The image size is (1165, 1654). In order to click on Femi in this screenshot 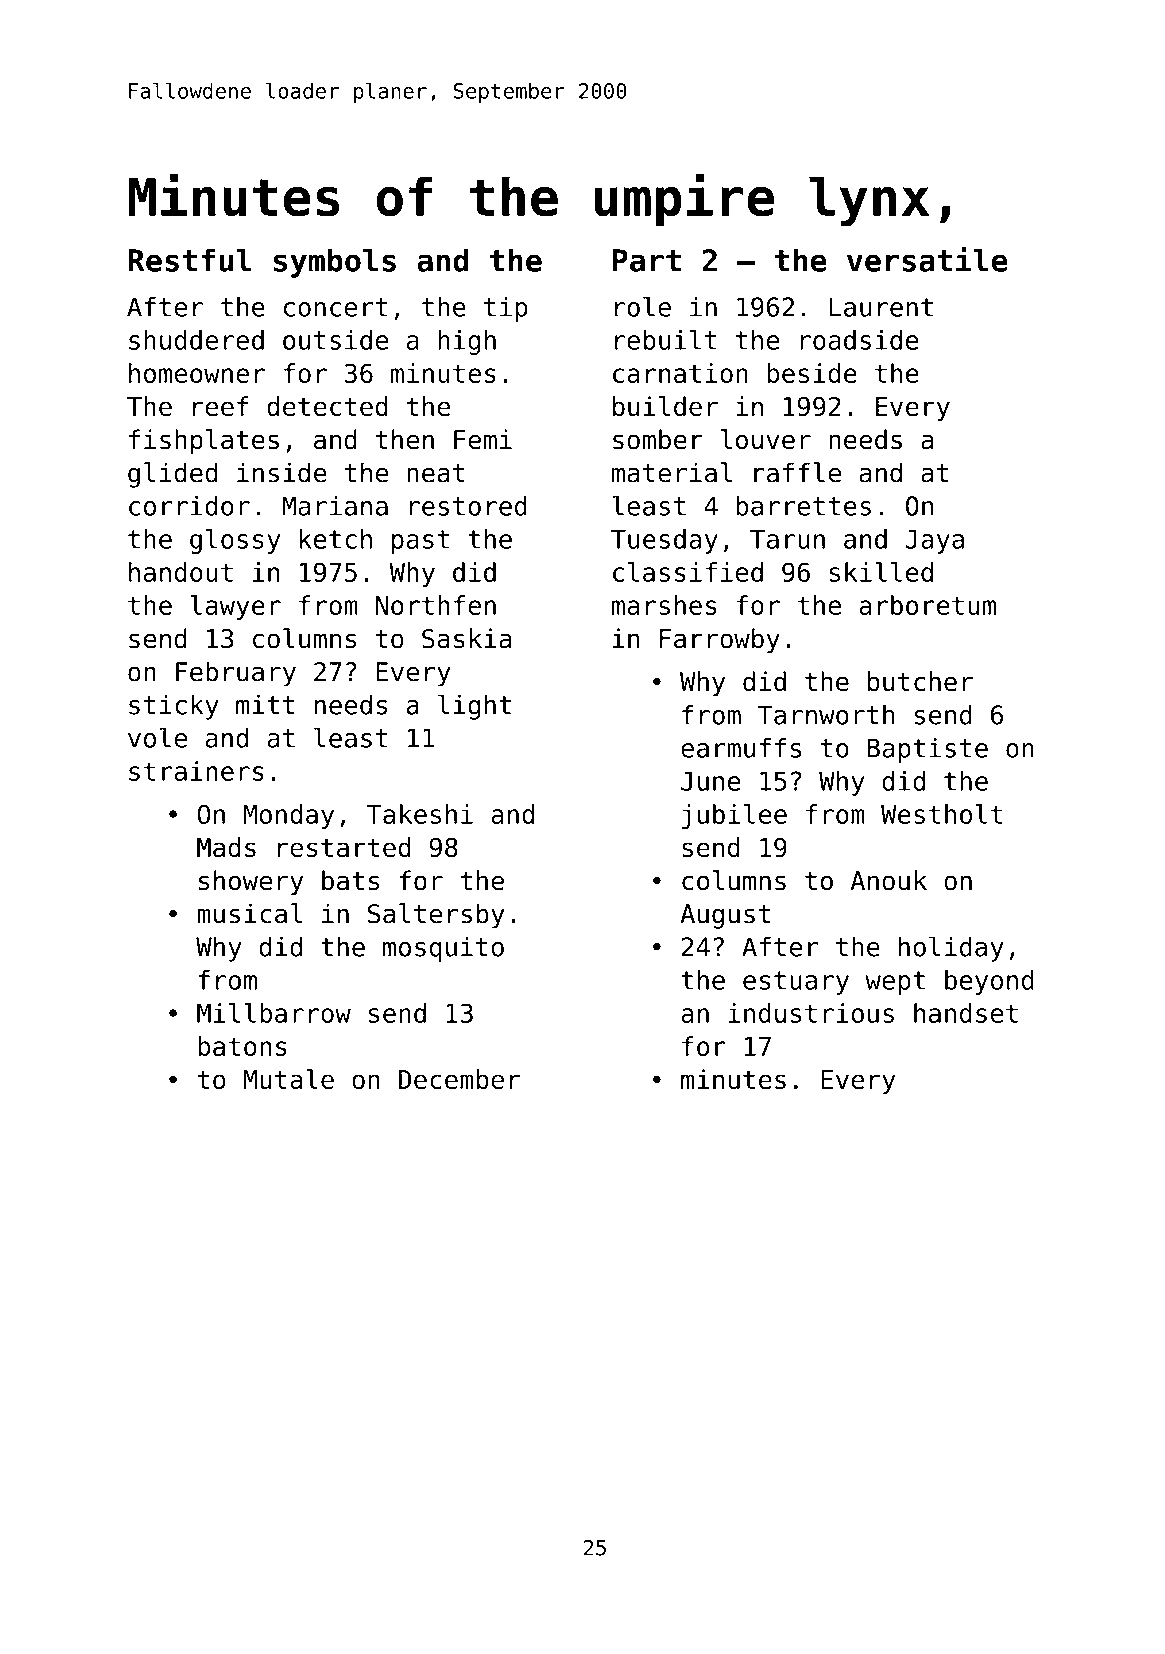, I will do `click(483, 439)`.
